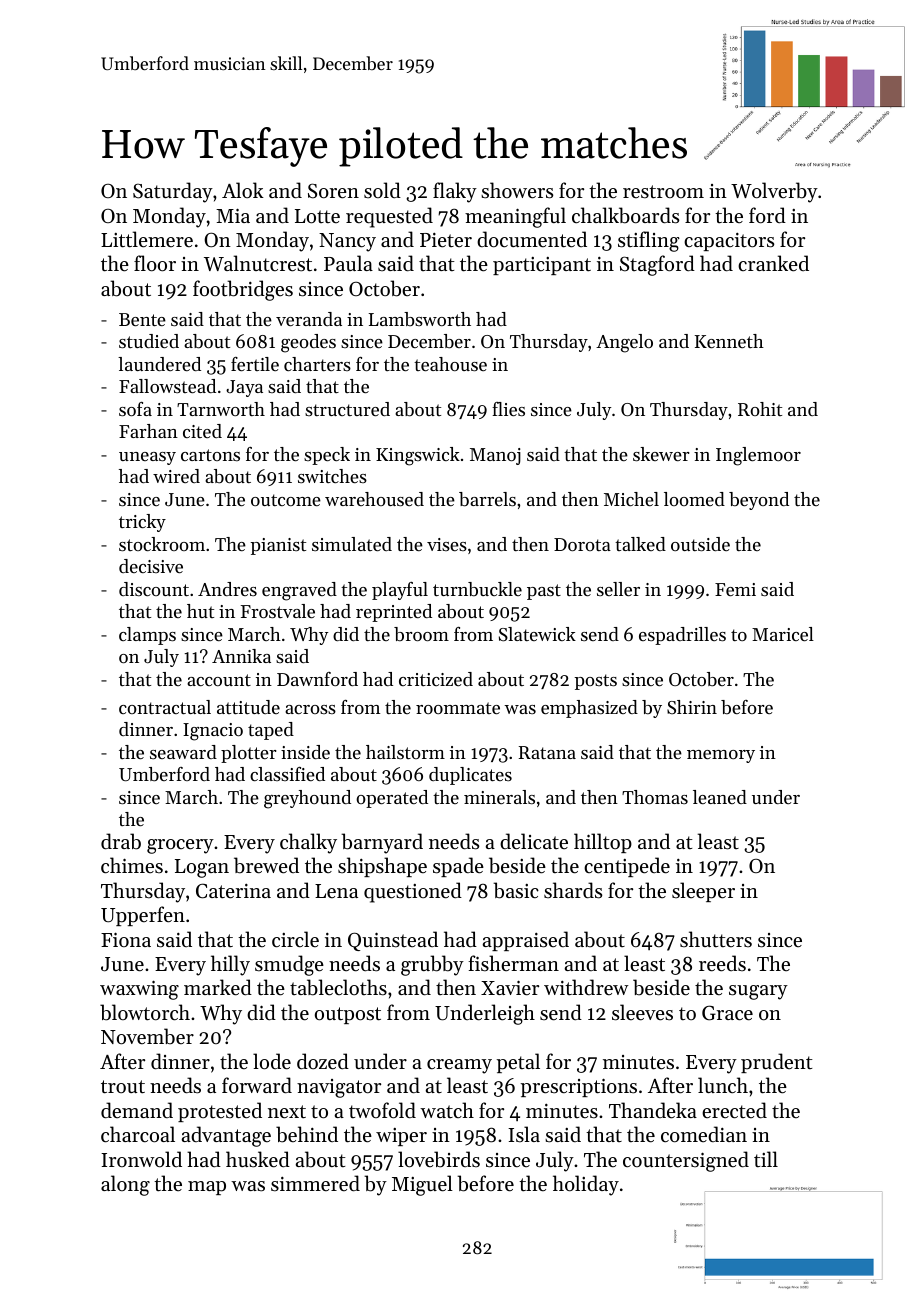  What do you see at coordinates (773, 263) in the screenshot?
I see `cranked` at bounding box center [773, 263].
